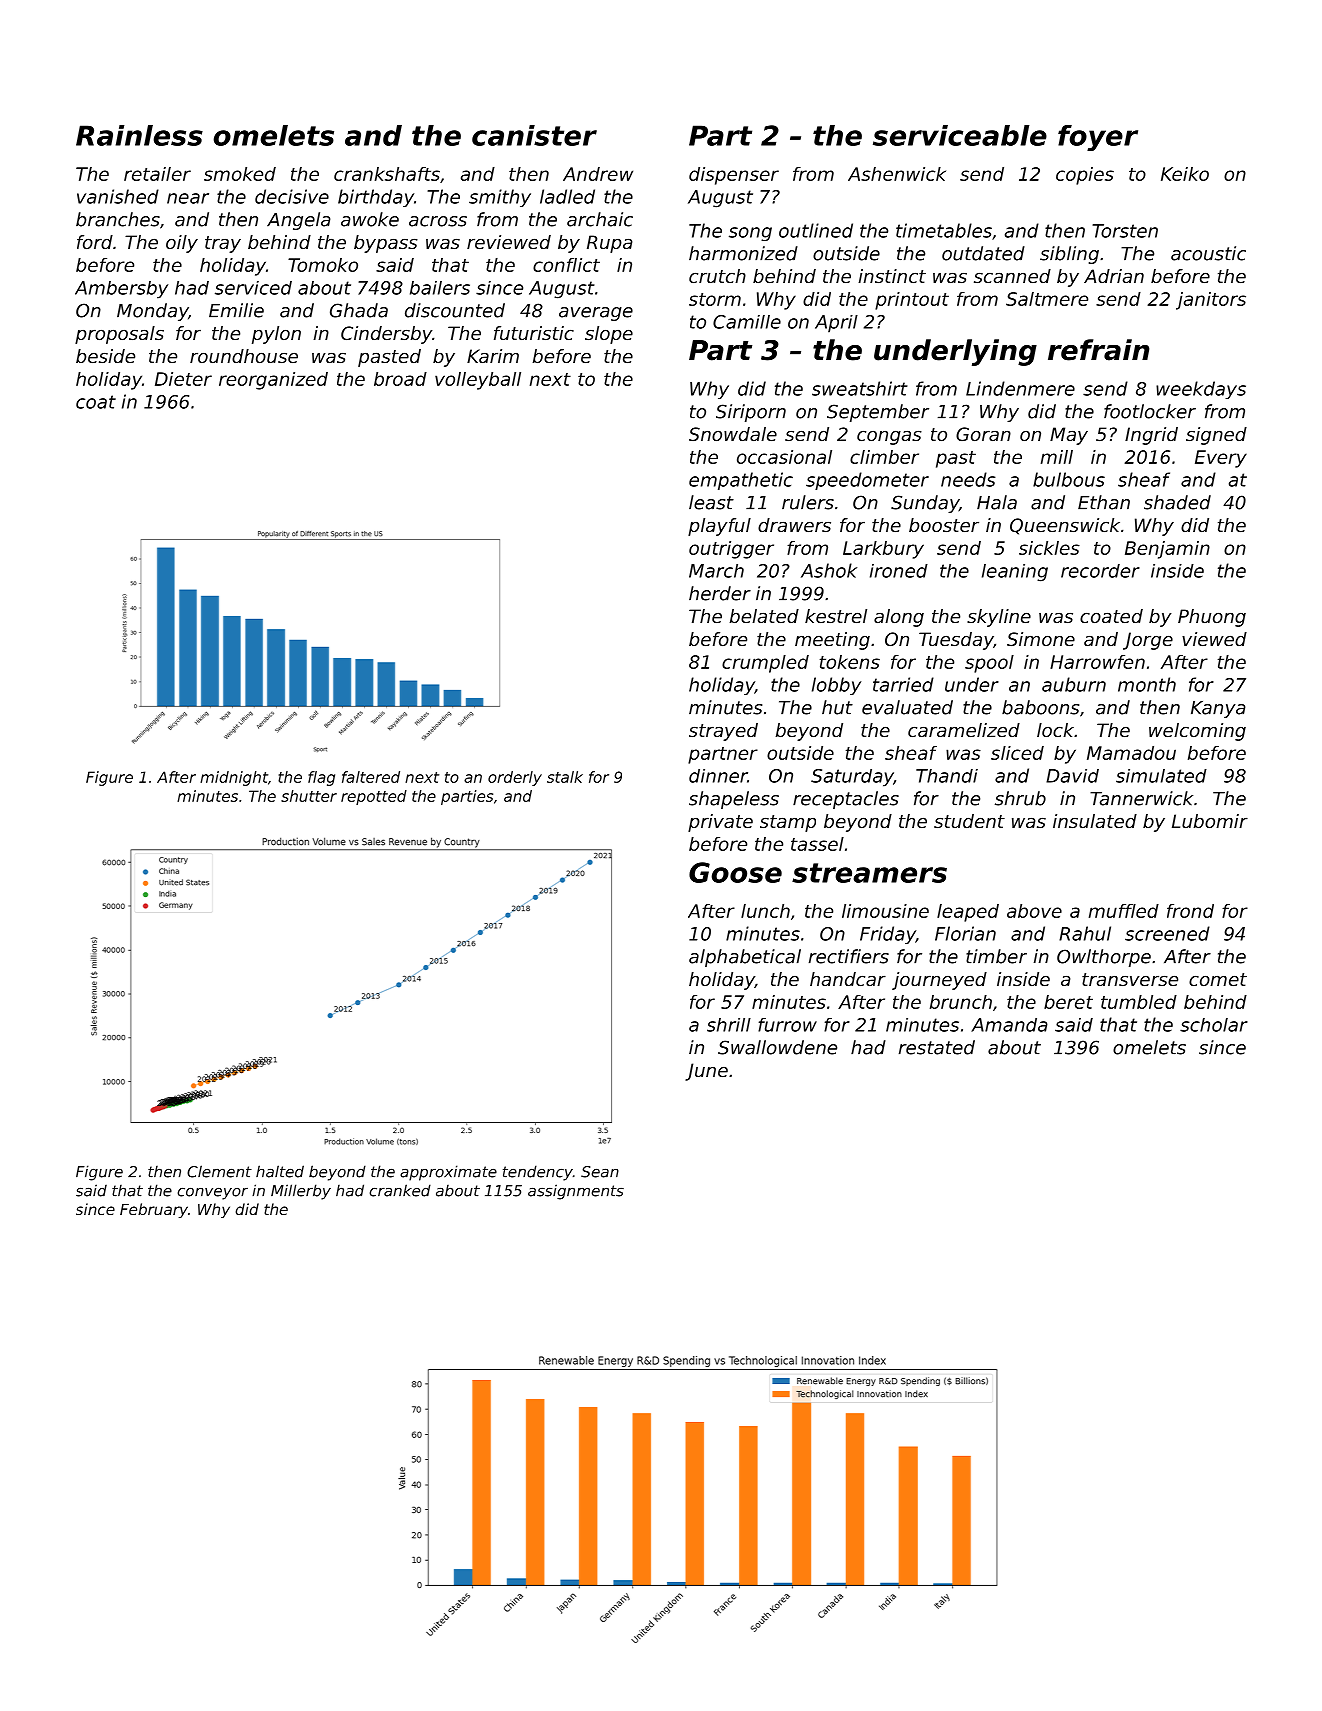  What do you see at coordinates (1212, 618) in the document?
I see `Phuong` at bounding box center [1212, 618].
